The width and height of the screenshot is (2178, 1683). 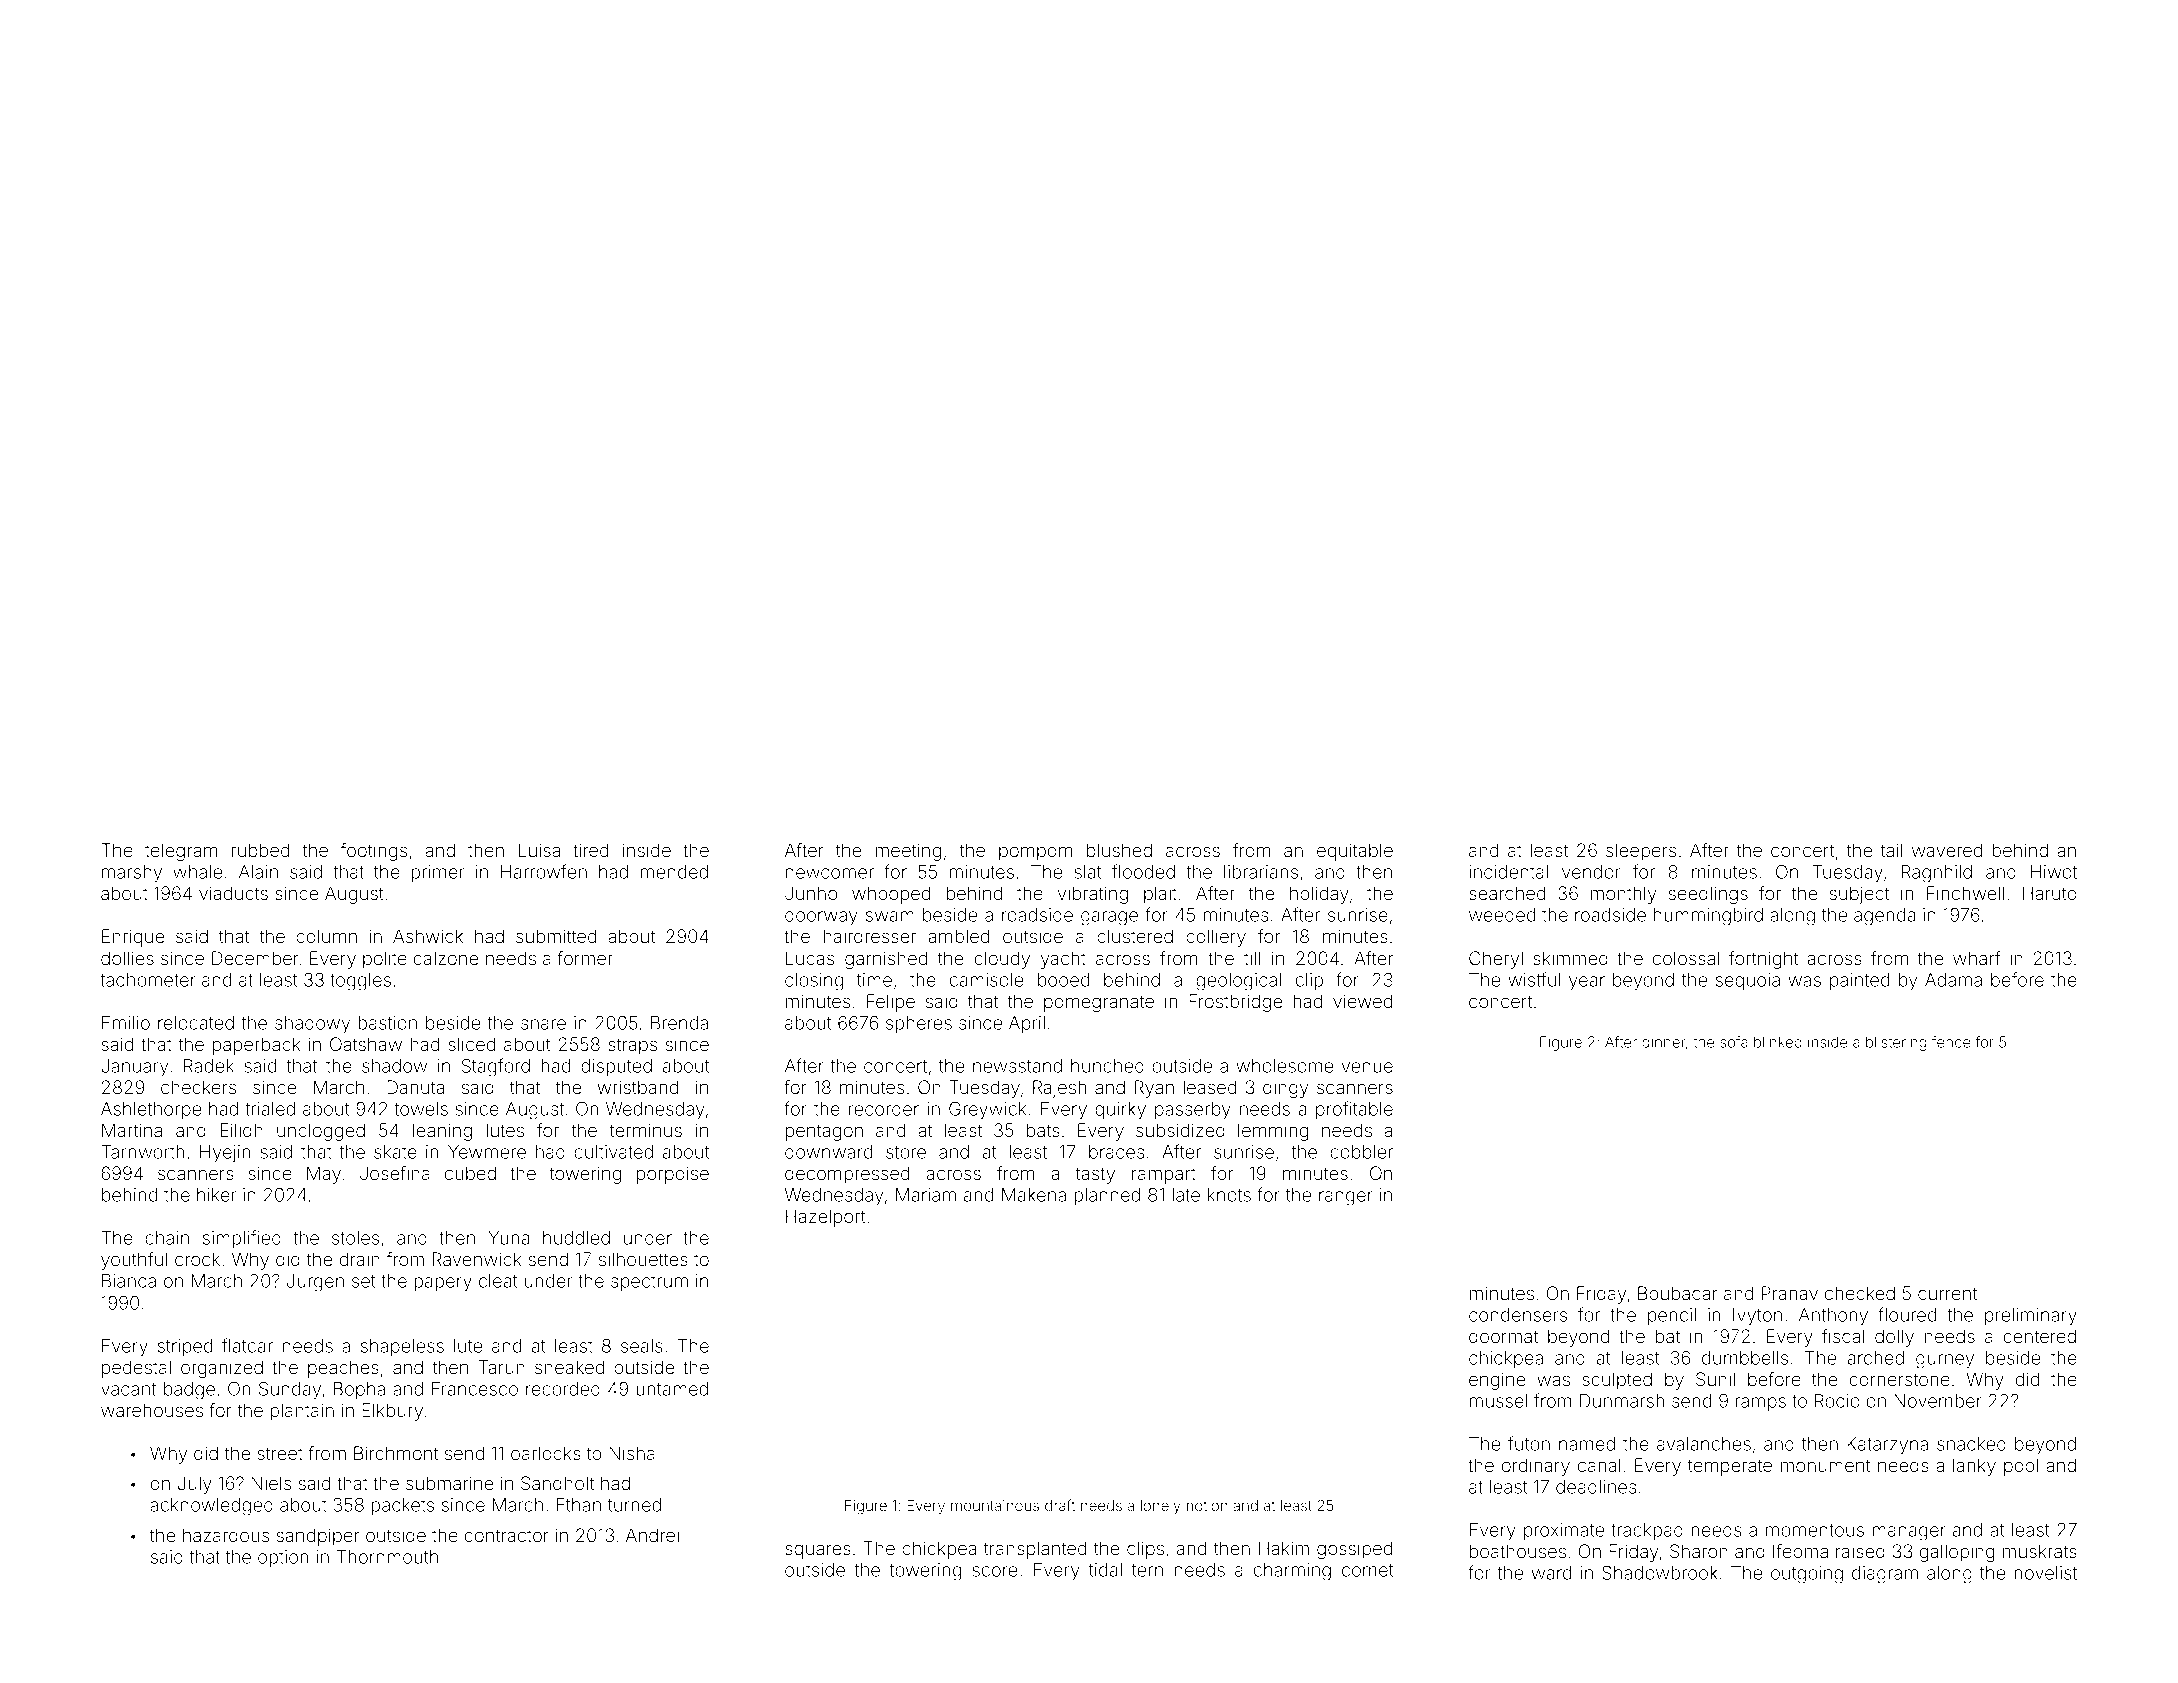 What do you see at coordinates (1354, 1110) in the screenshot?
I see `profitable` at bounding box center [1354, 1110].
